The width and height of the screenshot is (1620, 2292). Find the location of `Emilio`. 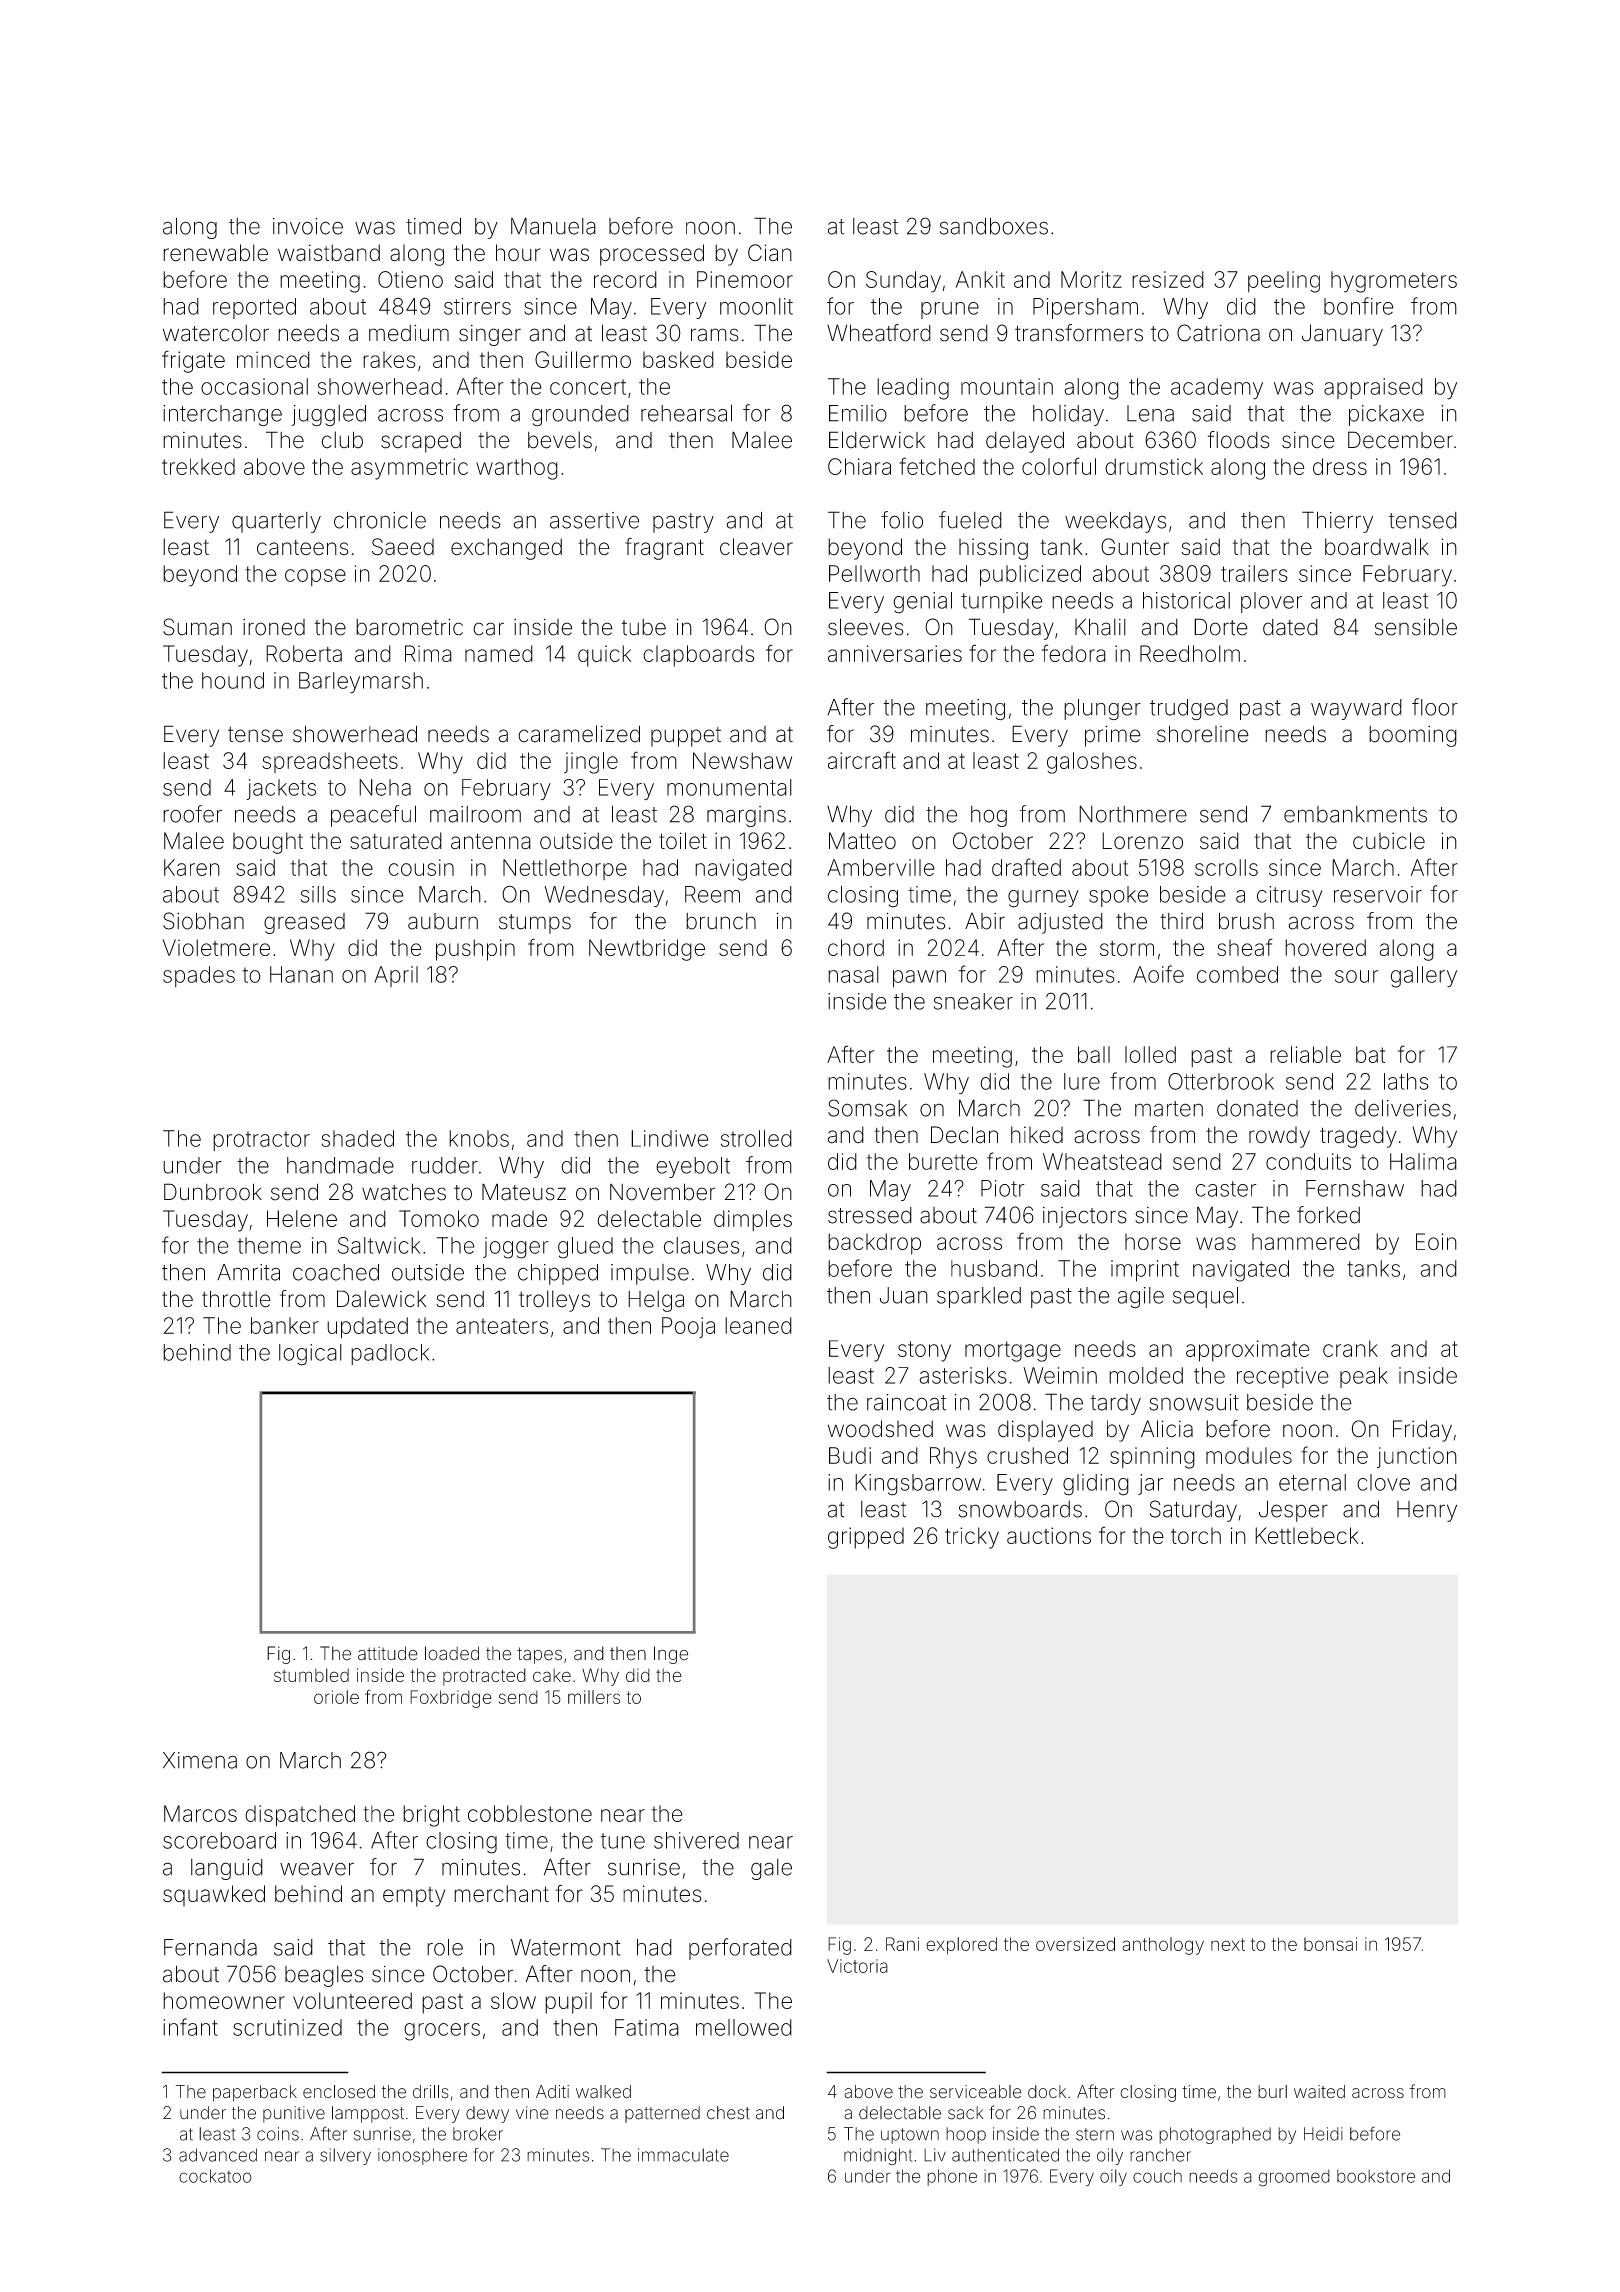

Emilio is located at coordinates (858, 413).
